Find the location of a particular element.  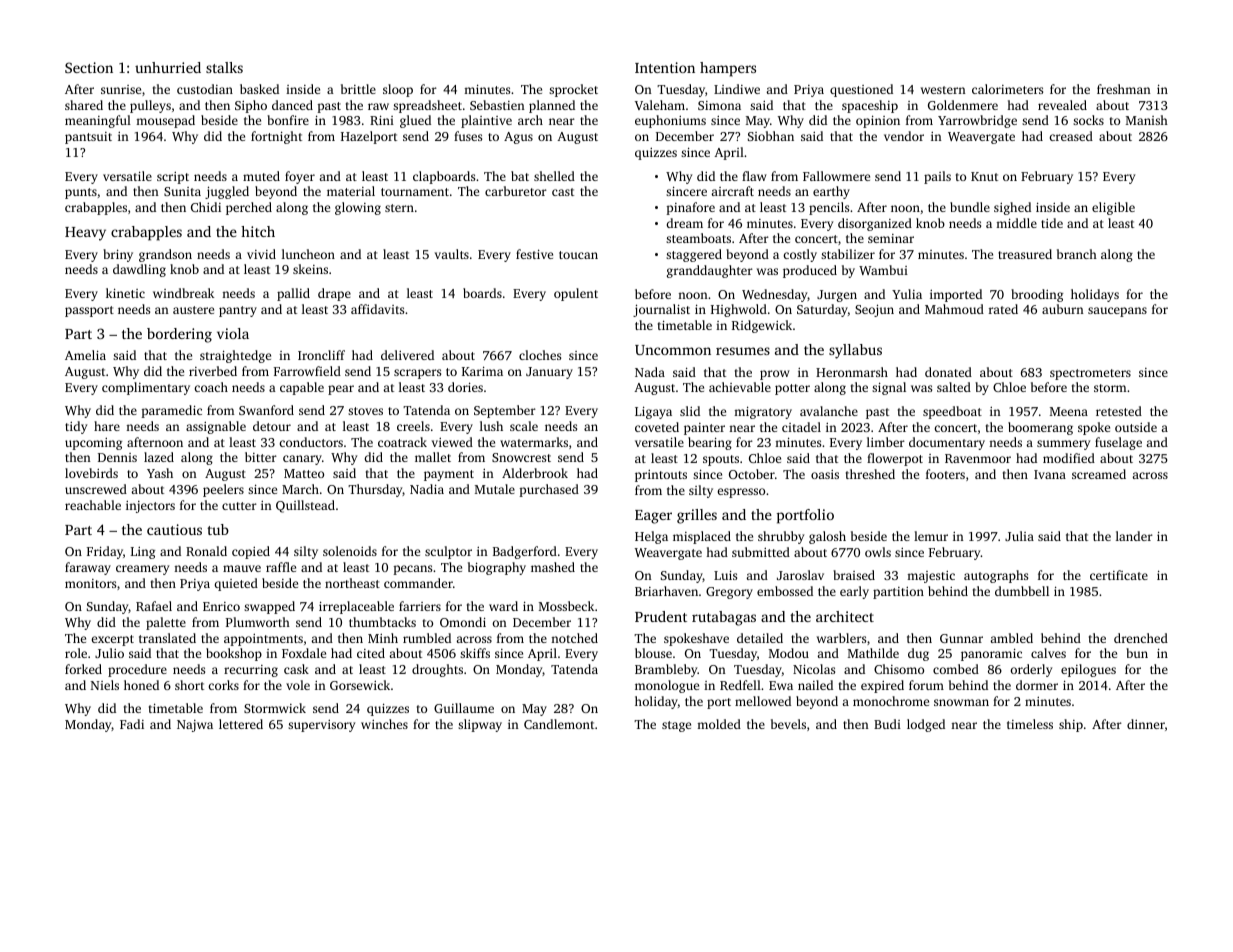

bearing is located at coordinates (710, 443).
